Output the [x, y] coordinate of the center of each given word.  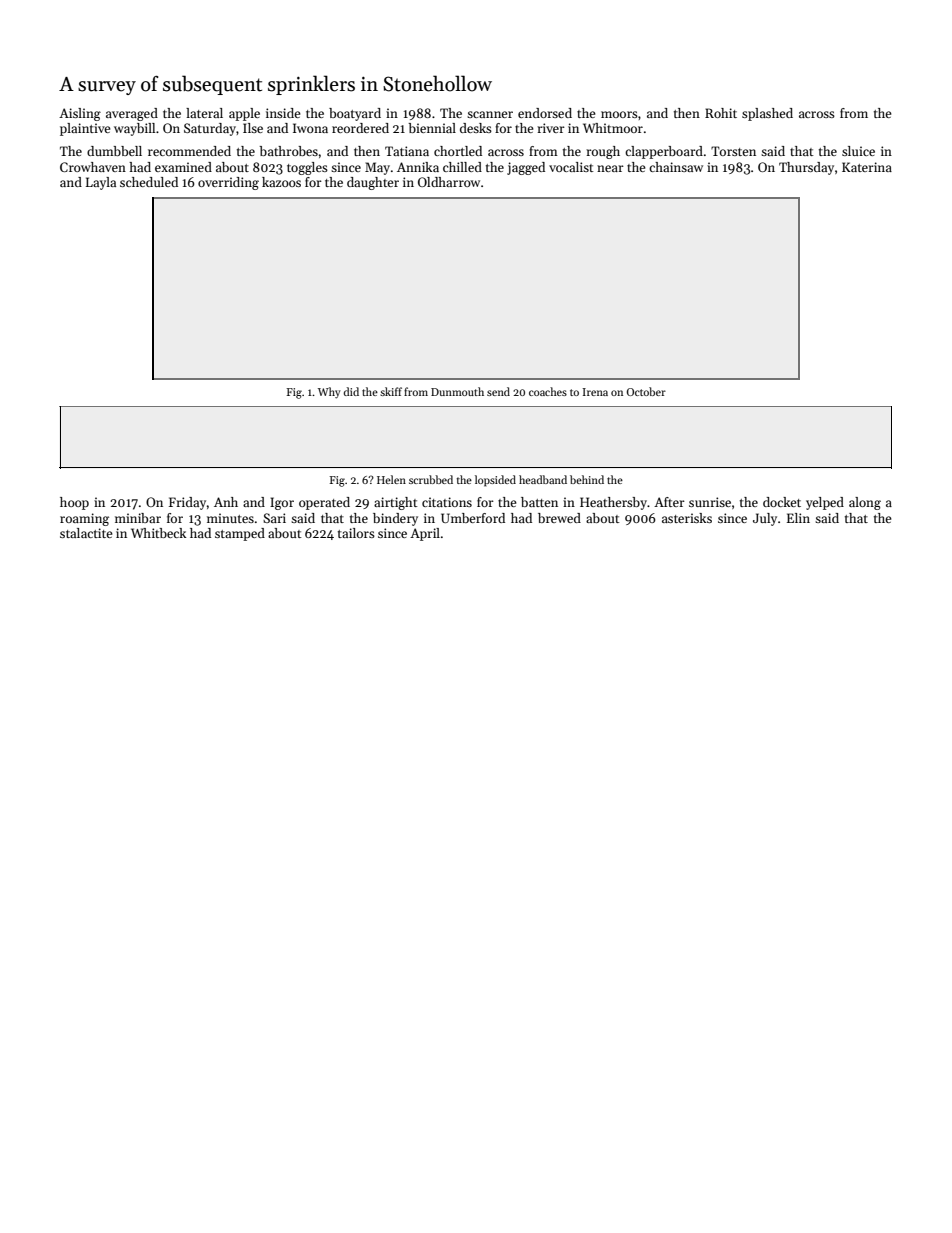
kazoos [281, 182]
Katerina [867, 167]
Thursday [806, 168]
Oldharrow [449, 182]
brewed [559, 518]
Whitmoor [613, 128]
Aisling [80, 114]
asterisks [687, 518]
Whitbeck [158, 533]
